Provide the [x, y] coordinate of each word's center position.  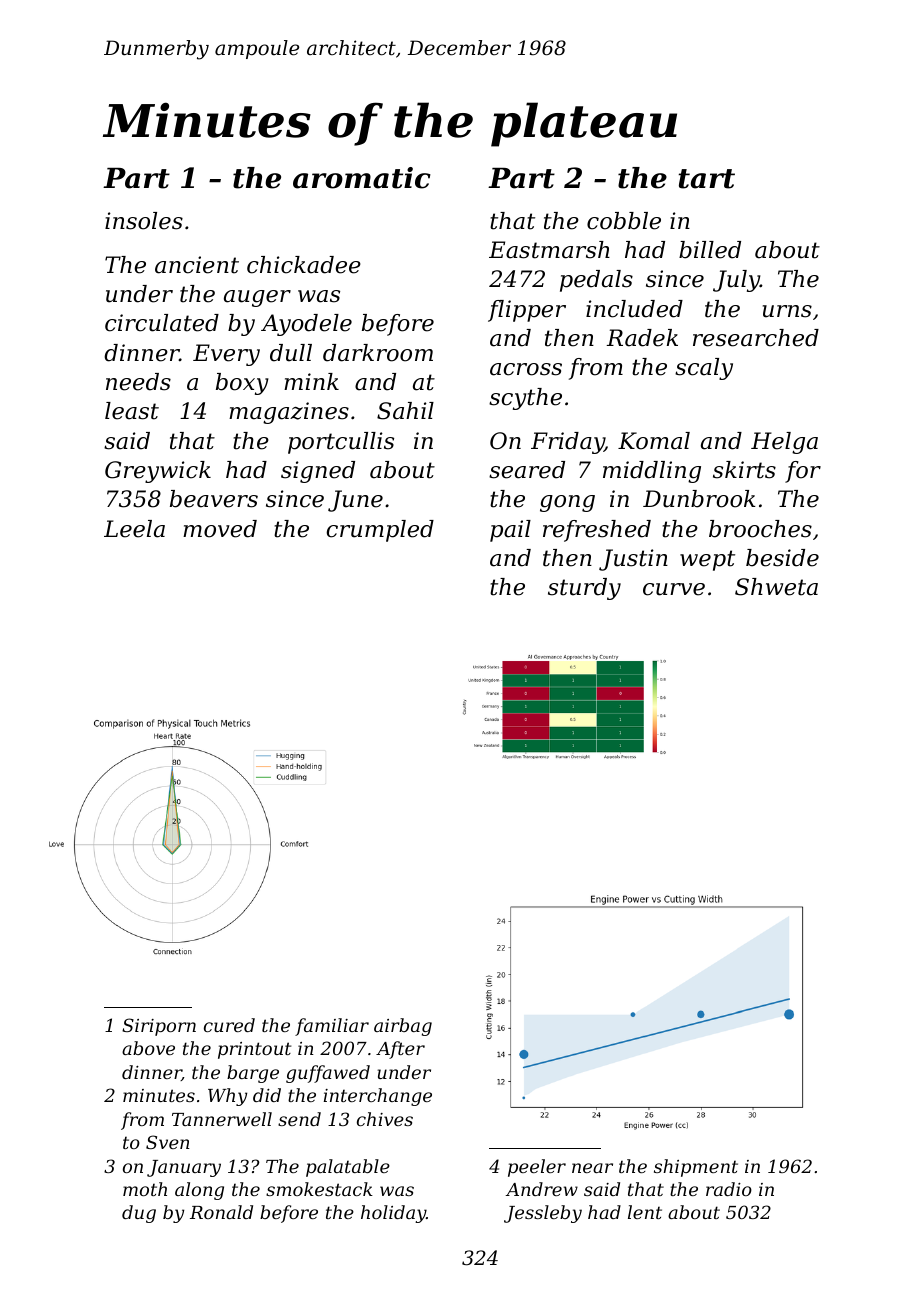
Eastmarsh [549, 250]
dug [139, 1214]
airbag [403, 1027]
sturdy [584, 589]
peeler [537, 1168]
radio [729, 1189]
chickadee [304, 265]
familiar [332, 1027]
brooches [760, 529]
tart [706, 179]
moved [220, 529]
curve [674, 589]
